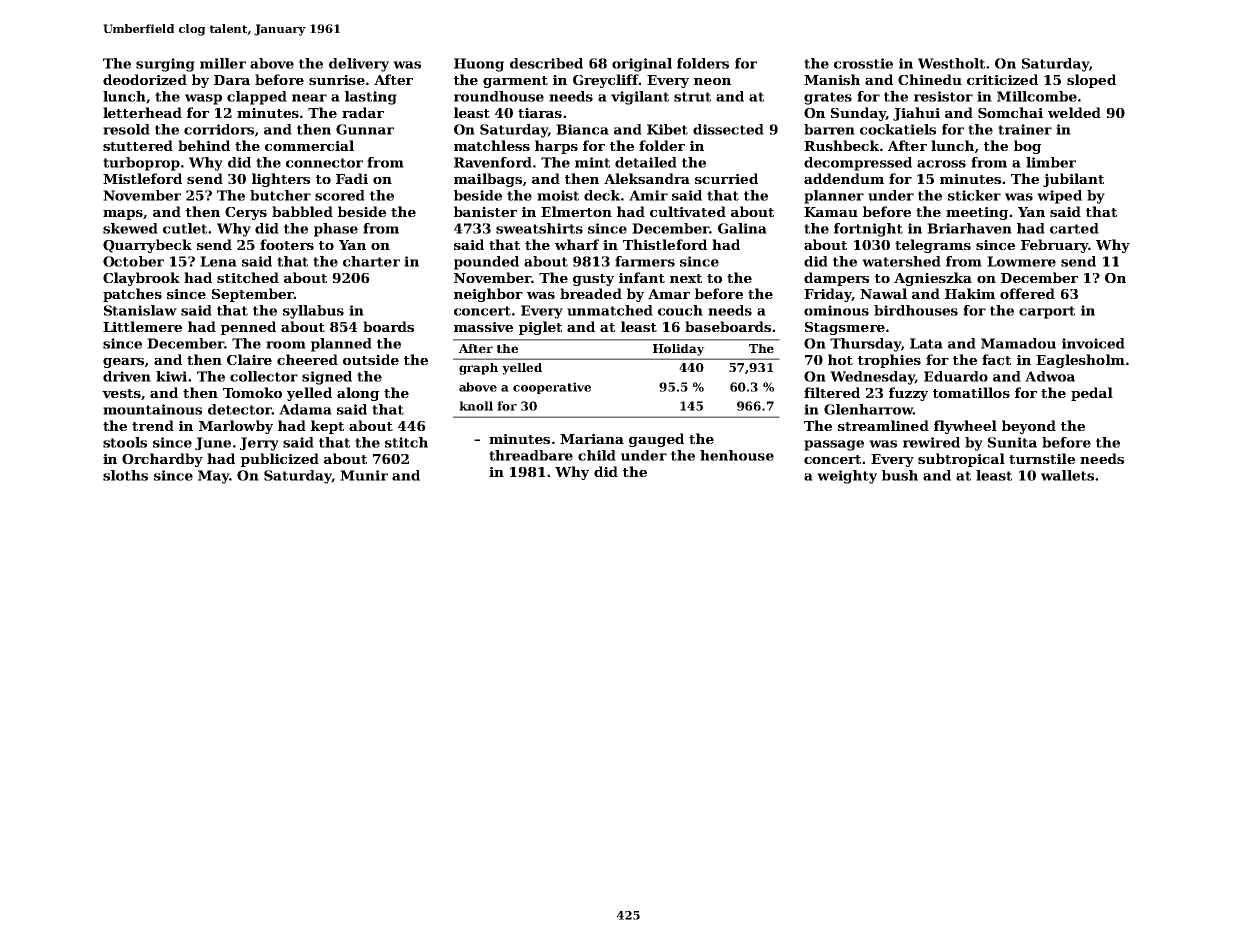 This image has width=1233, height=952. I want to click on Westholt, so click(951, 63).
